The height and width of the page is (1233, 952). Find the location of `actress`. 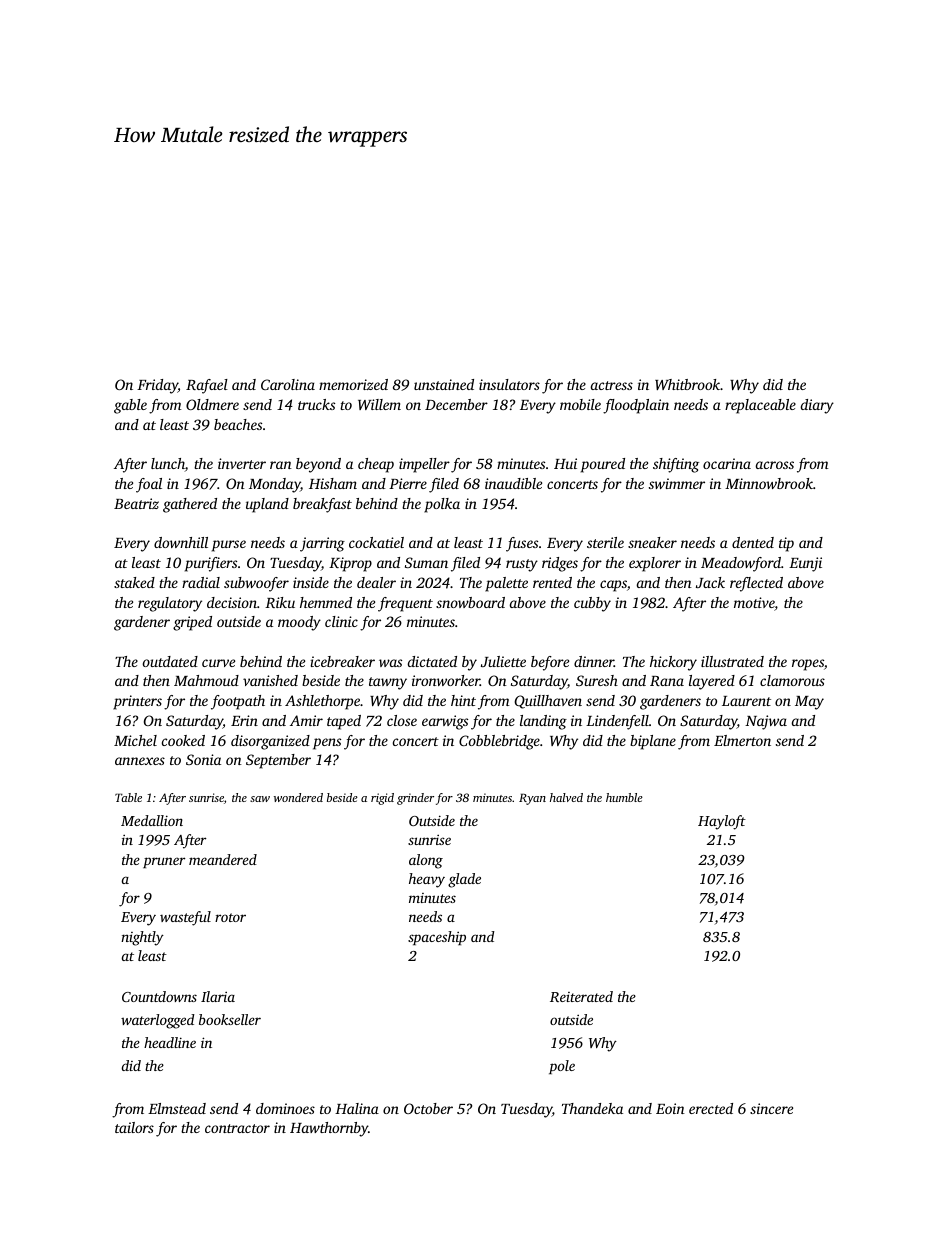

actress is located at coordinates (612, 385).
